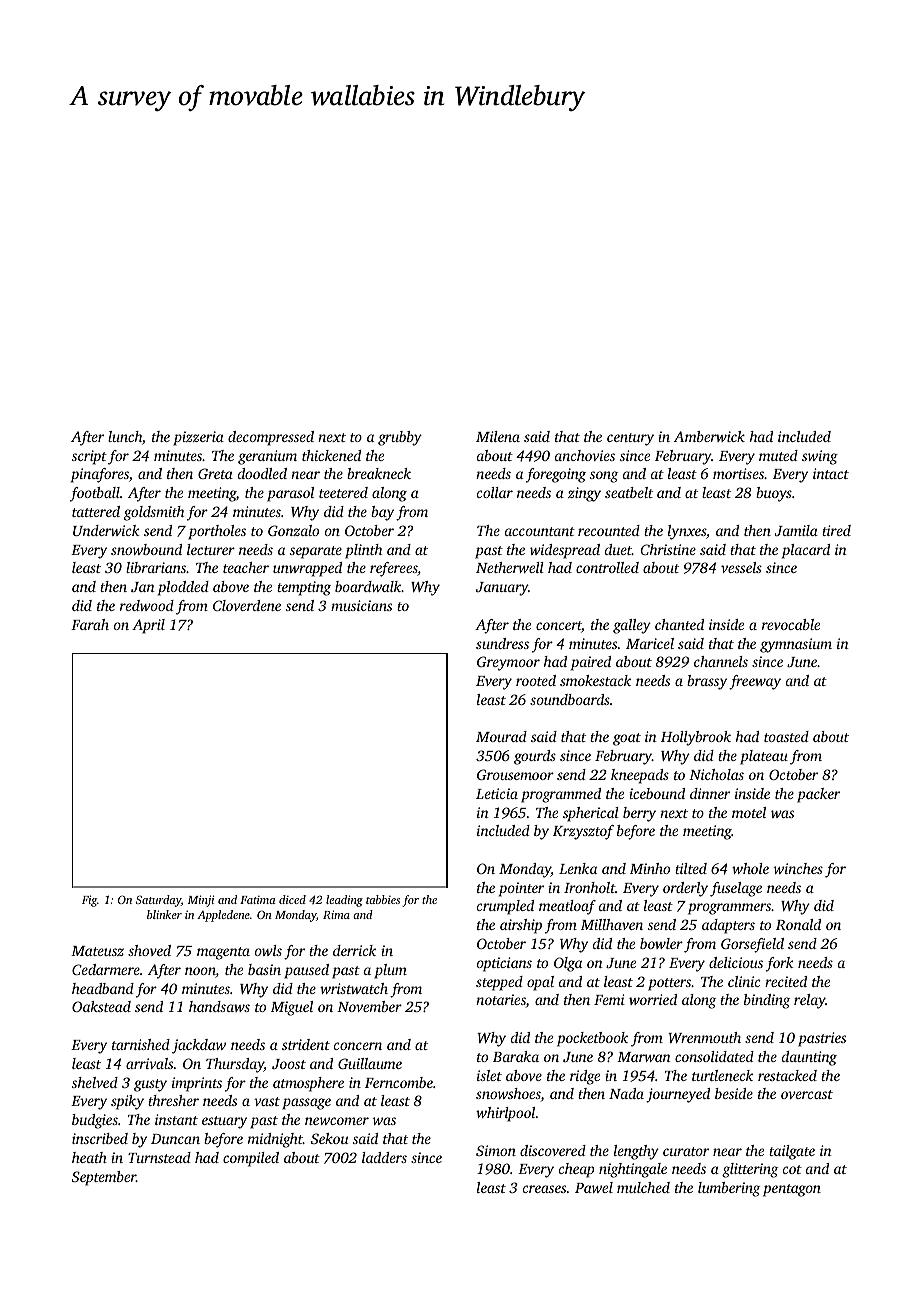 The width and height of the image is (924, 1308). What do you see at coordinates (158, 901) in the image?
I see `Saturday` at bounding box center [158, 901].
